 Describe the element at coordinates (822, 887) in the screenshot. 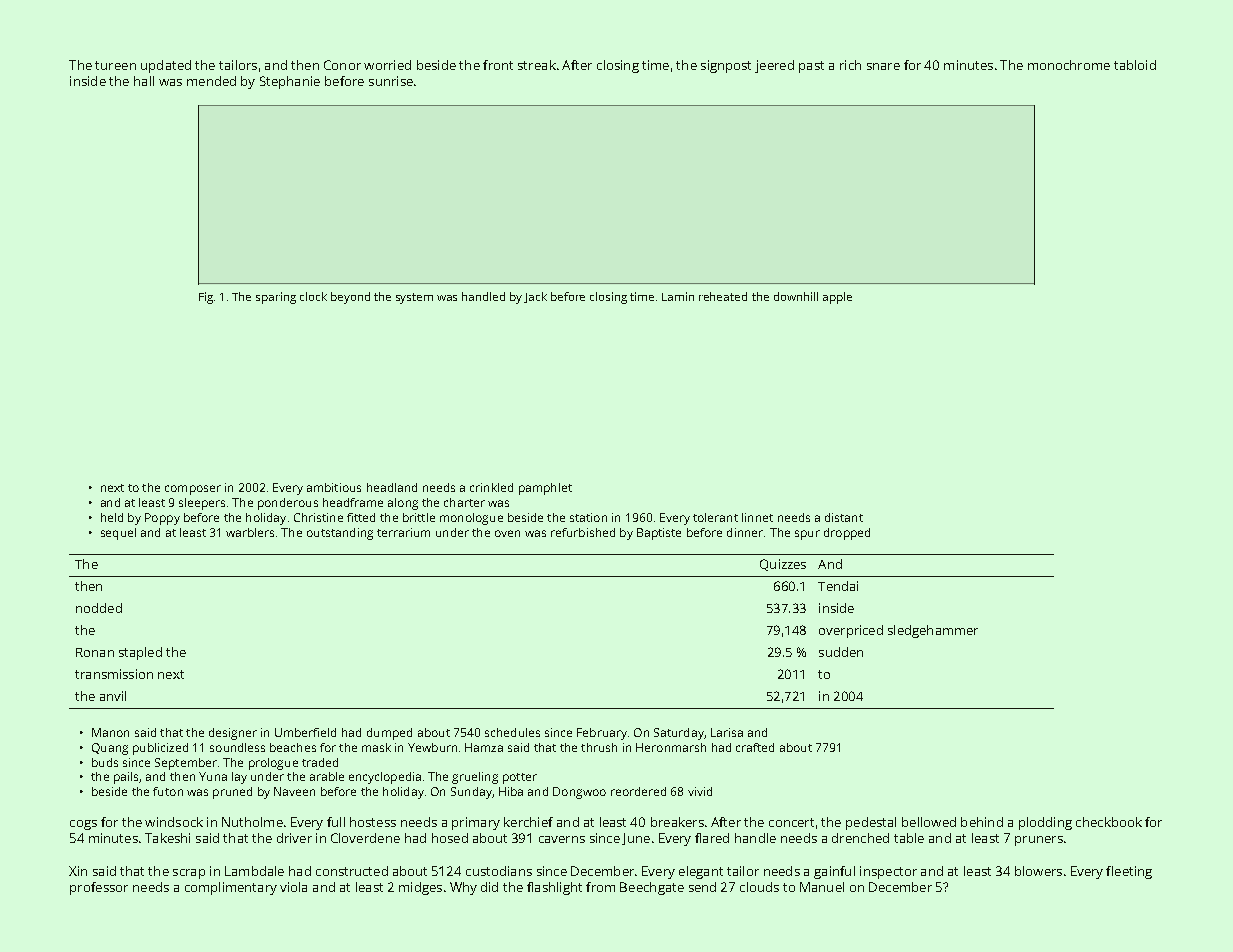

I see `Manuel` at that location.
